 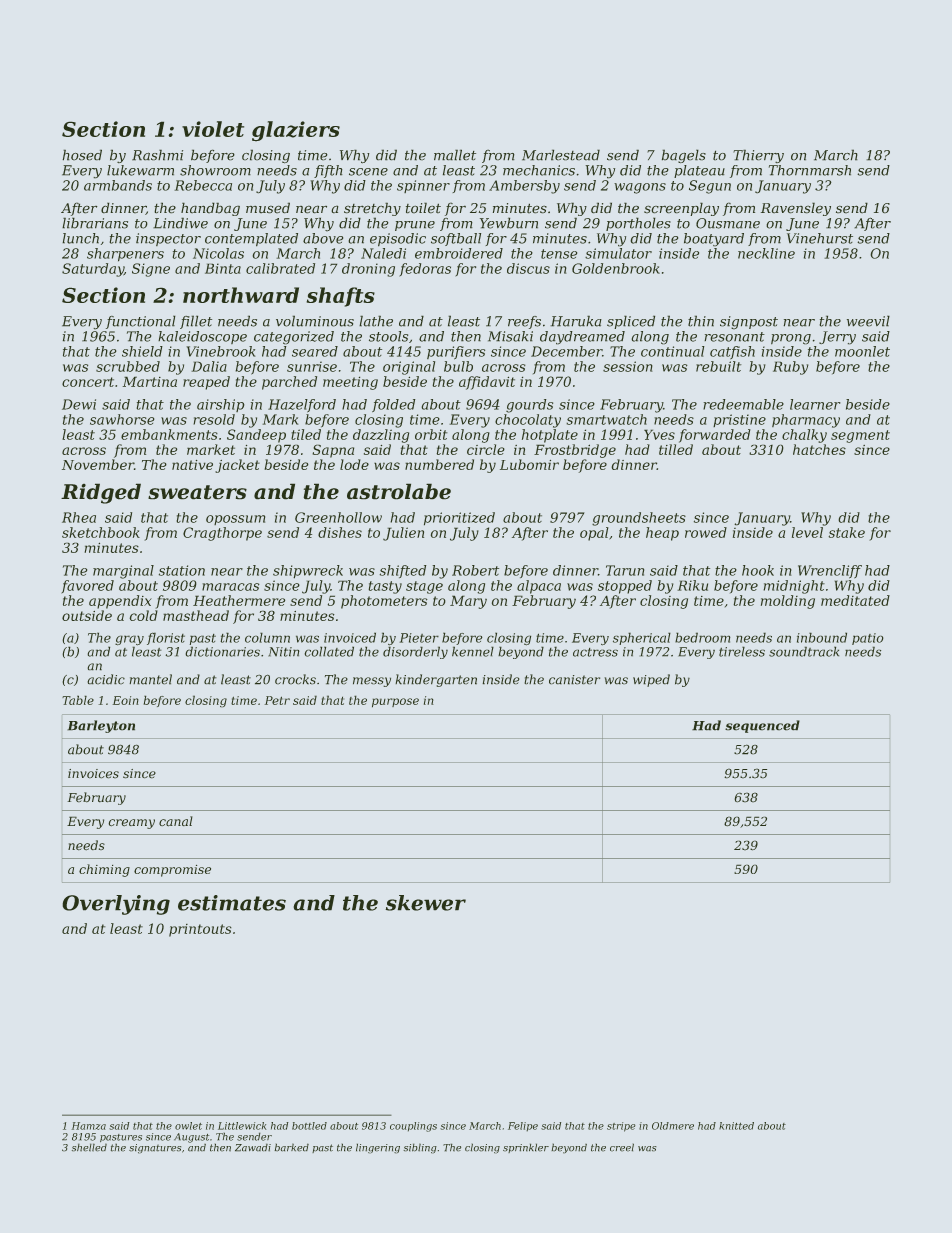 What do you see at coordinates (88, 1126) in the screenshot?
I see `Hamza` at bounding box center [88, 1126].
